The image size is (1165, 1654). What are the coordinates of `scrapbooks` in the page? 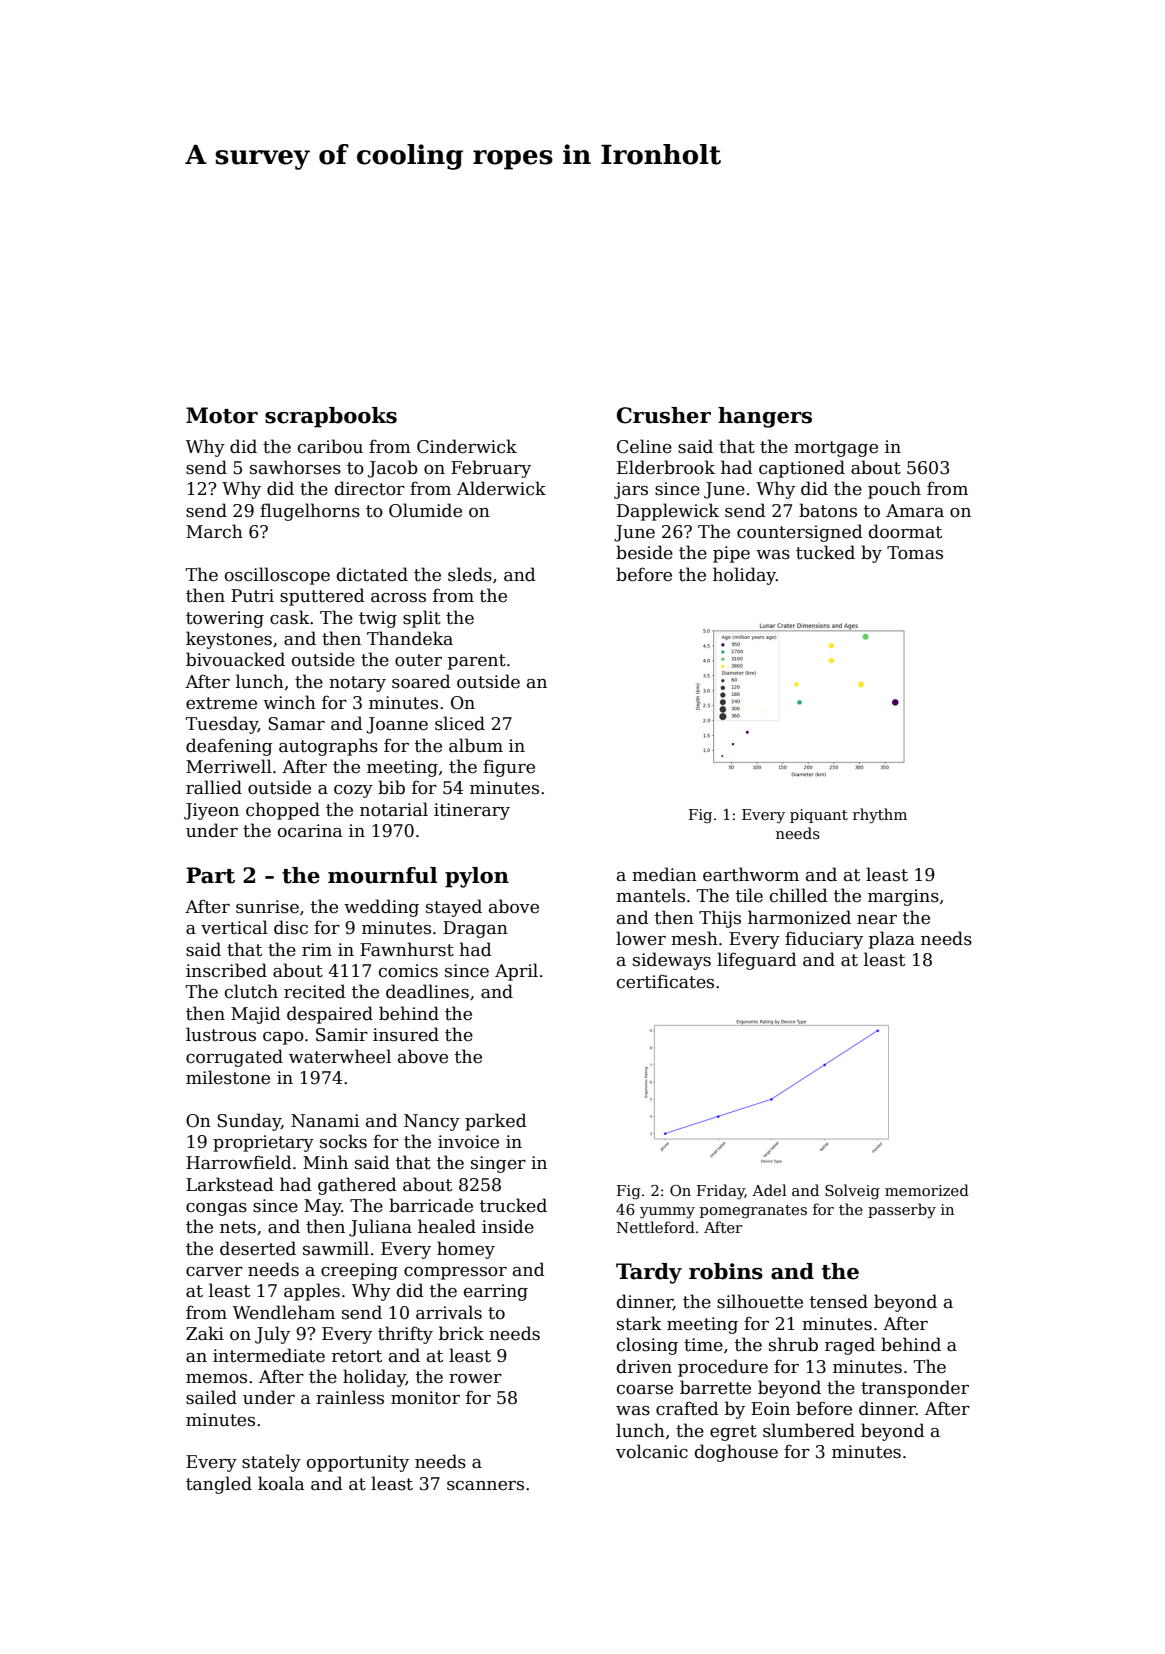 It's located at (331, 417).
